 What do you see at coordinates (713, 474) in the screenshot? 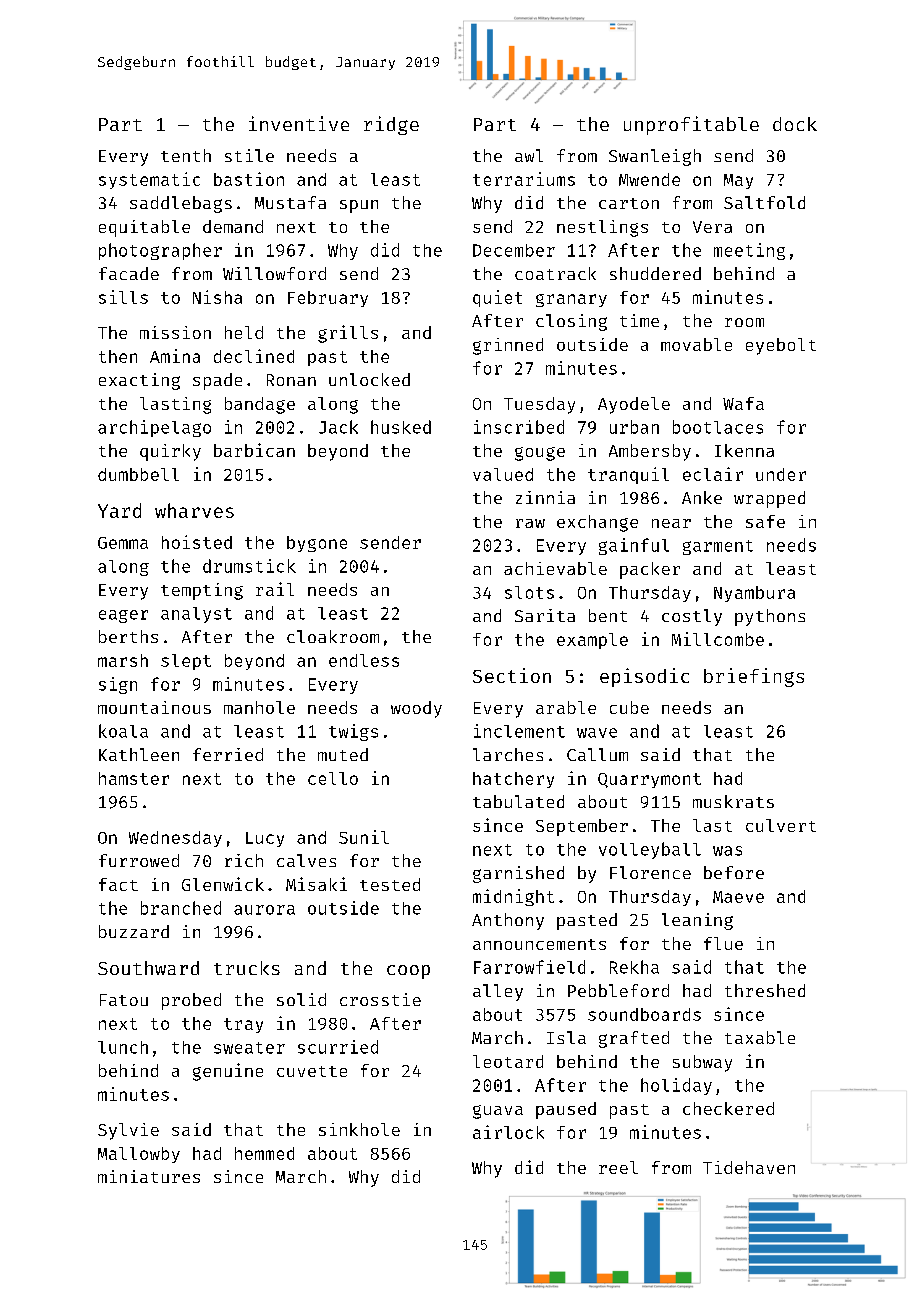
I see `eclair` at bounding box center [713, 474].
